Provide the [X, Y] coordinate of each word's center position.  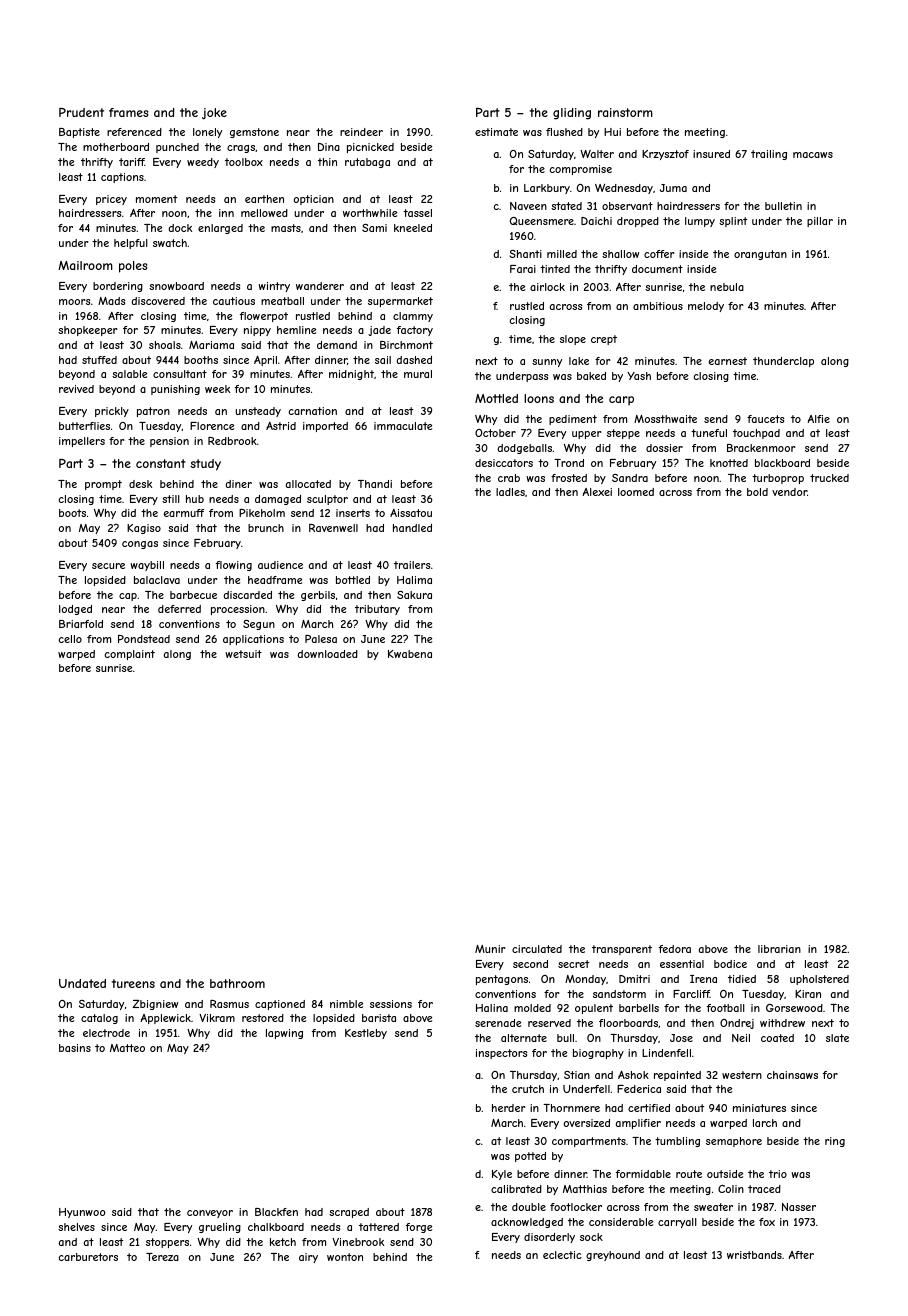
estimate [496, 132]
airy [308, 1258]
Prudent [81, 112]
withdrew [782, 1023]
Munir [490, 949]
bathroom [237, 983]
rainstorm [625, 112]
